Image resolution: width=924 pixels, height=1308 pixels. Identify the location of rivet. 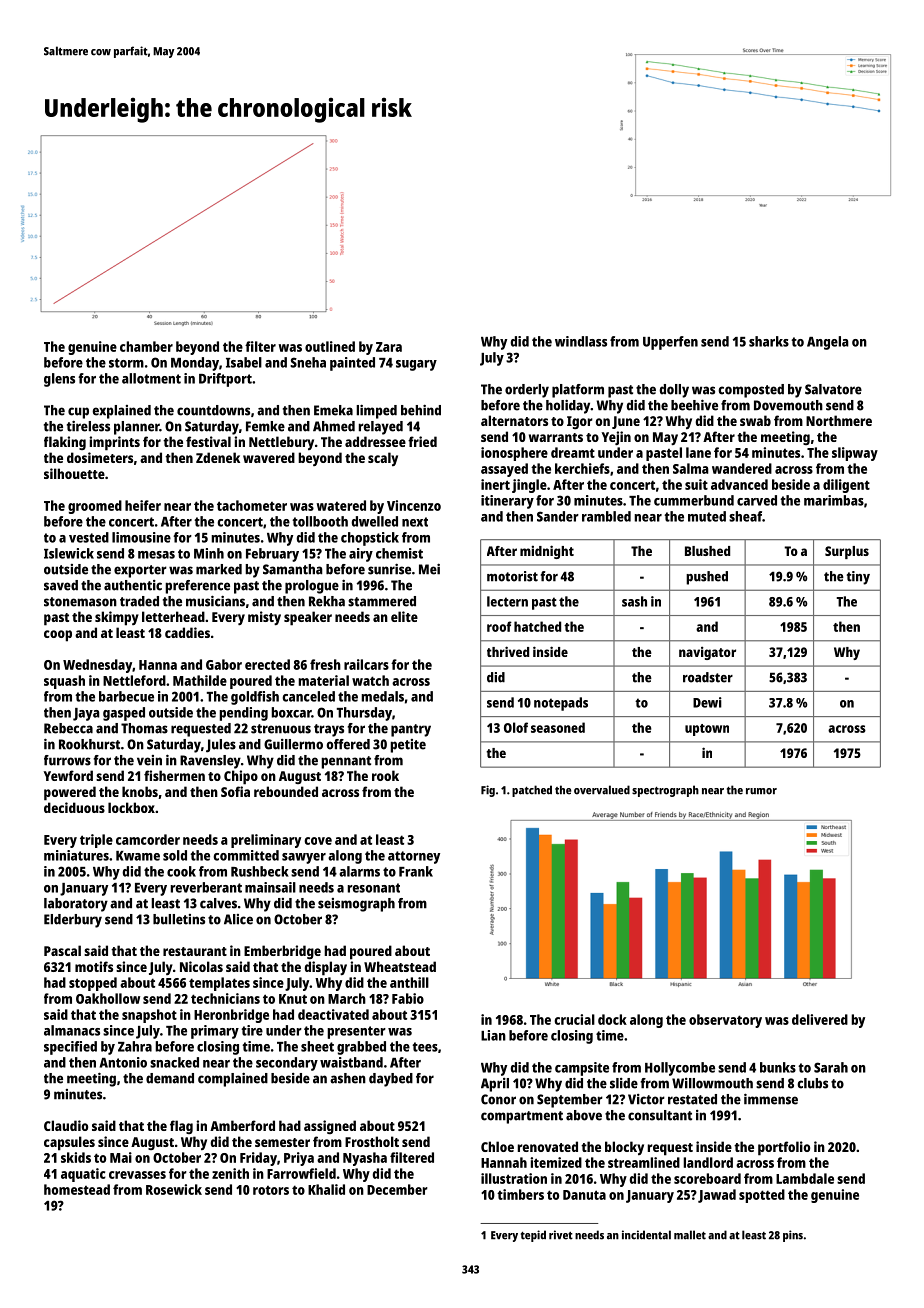
(561, 1235).
